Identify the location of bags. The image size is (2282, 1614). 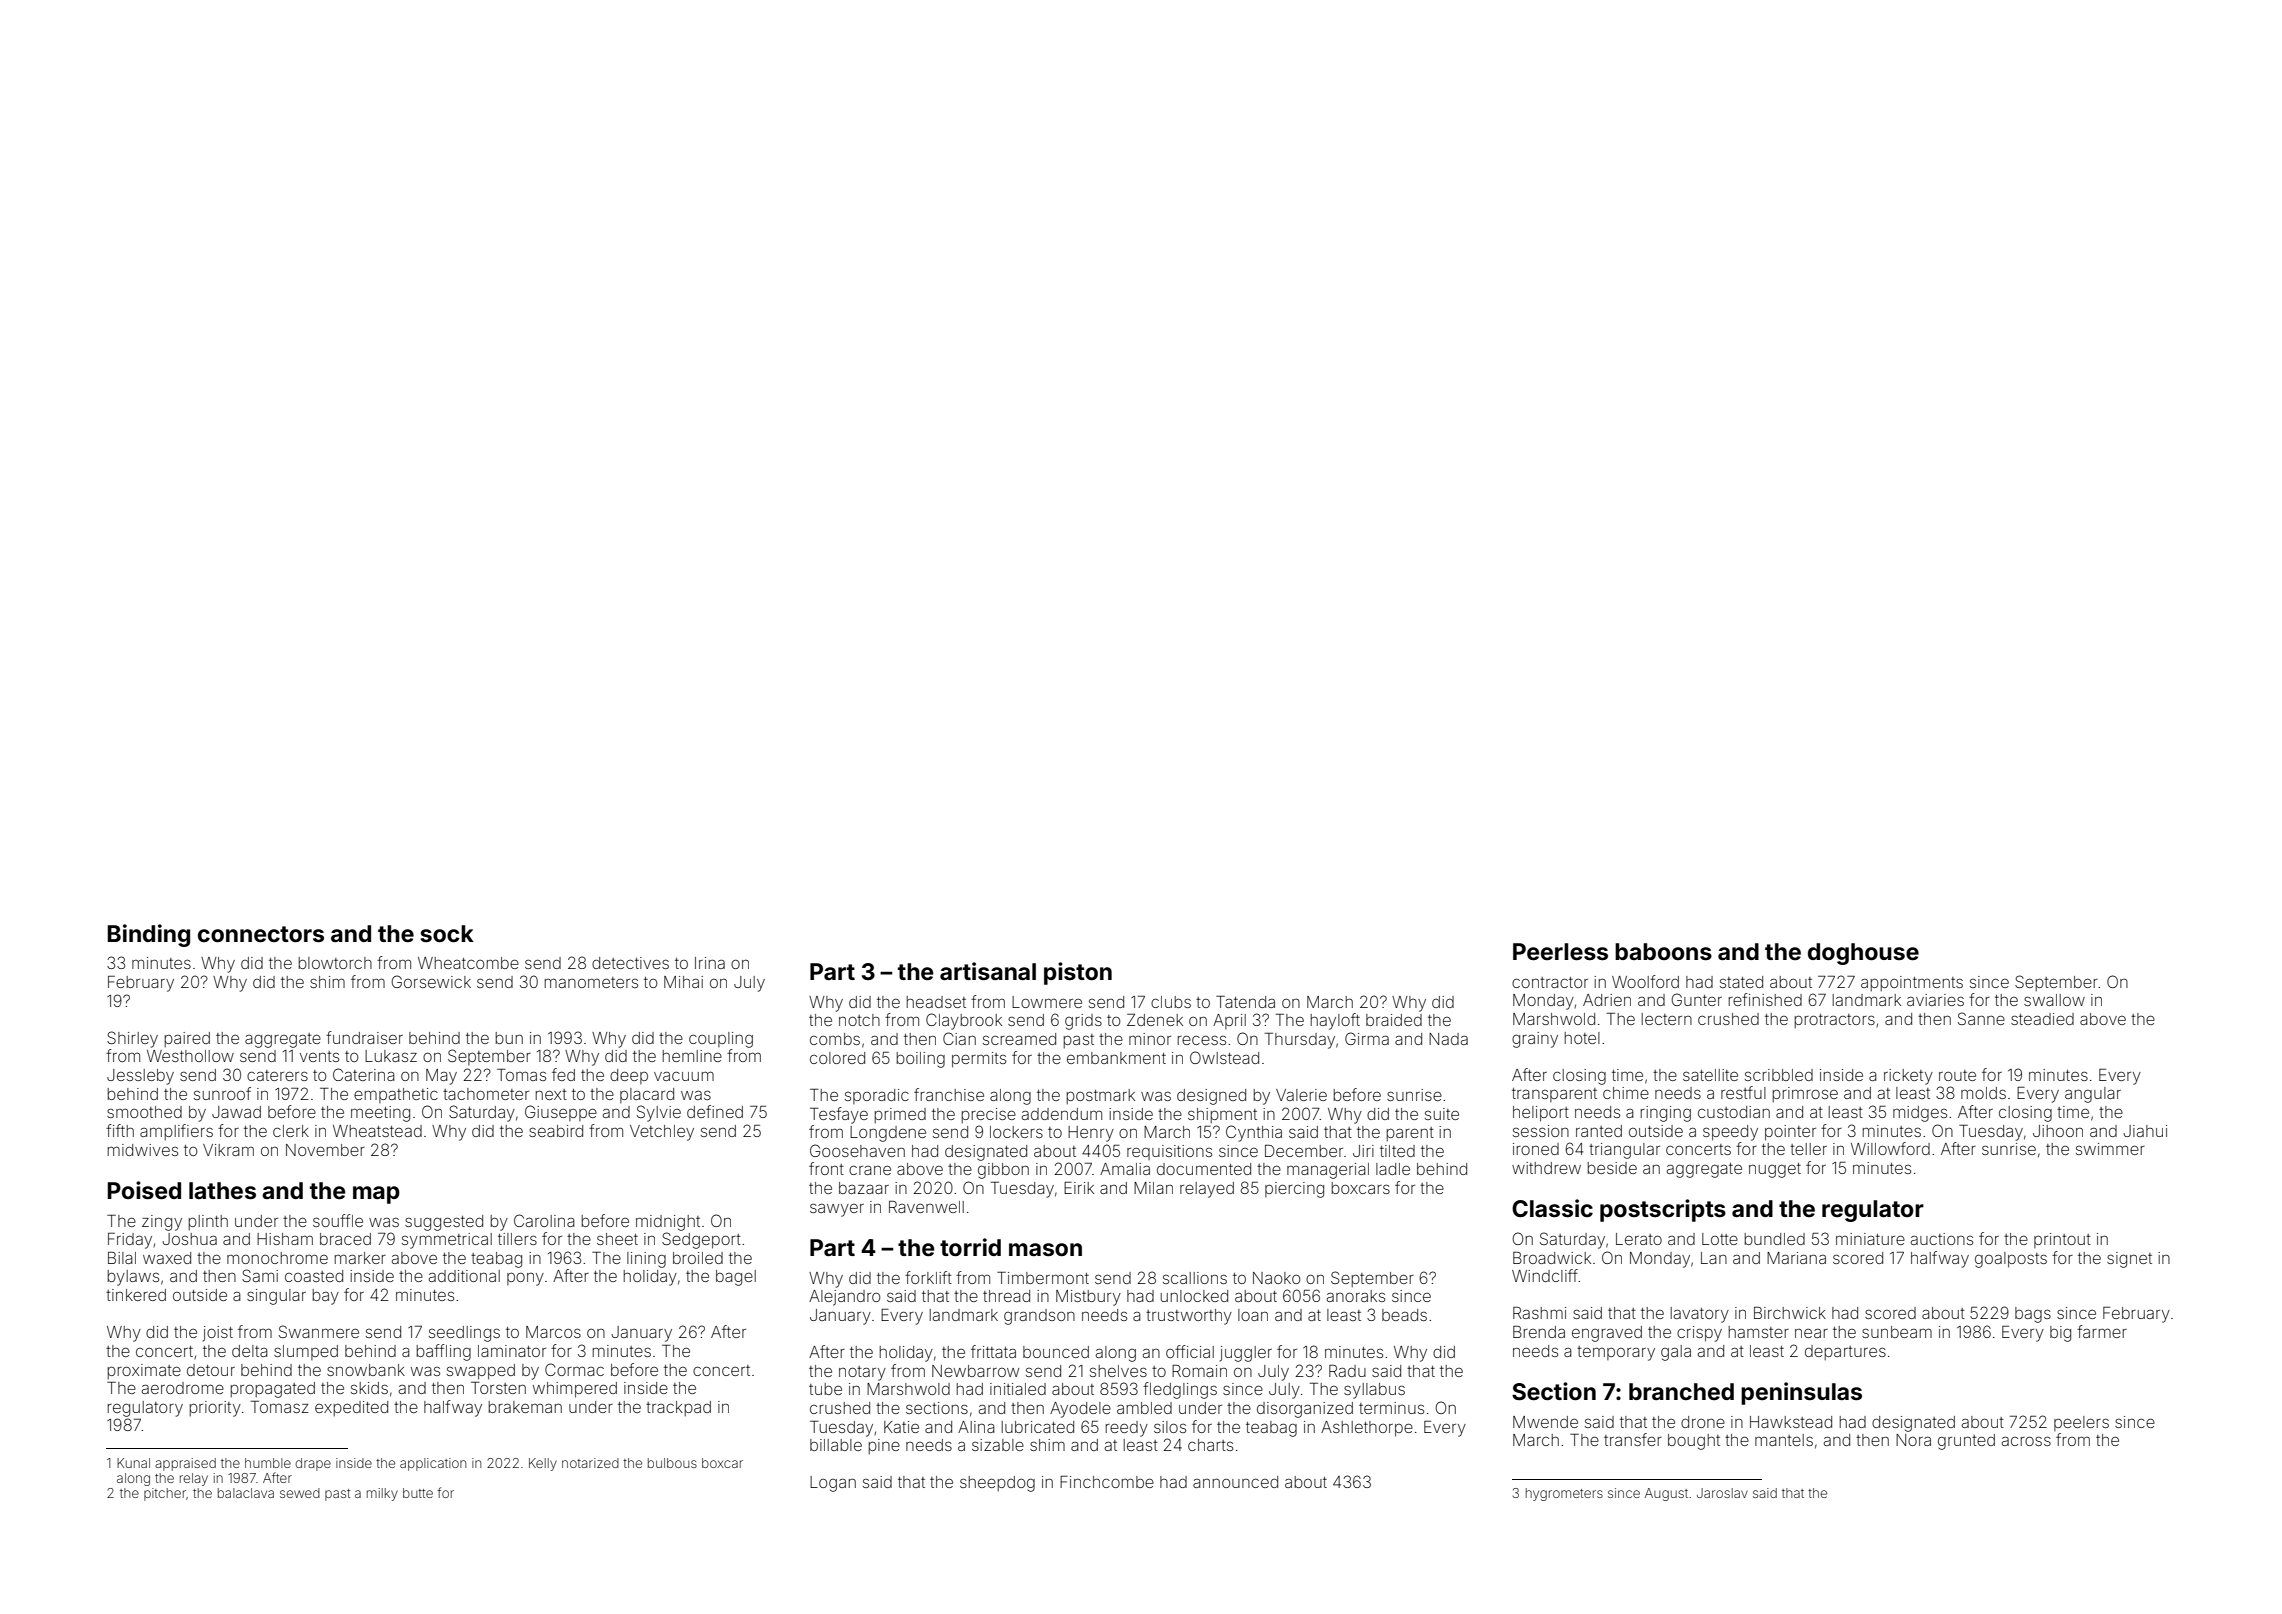
(2033, 1315).
